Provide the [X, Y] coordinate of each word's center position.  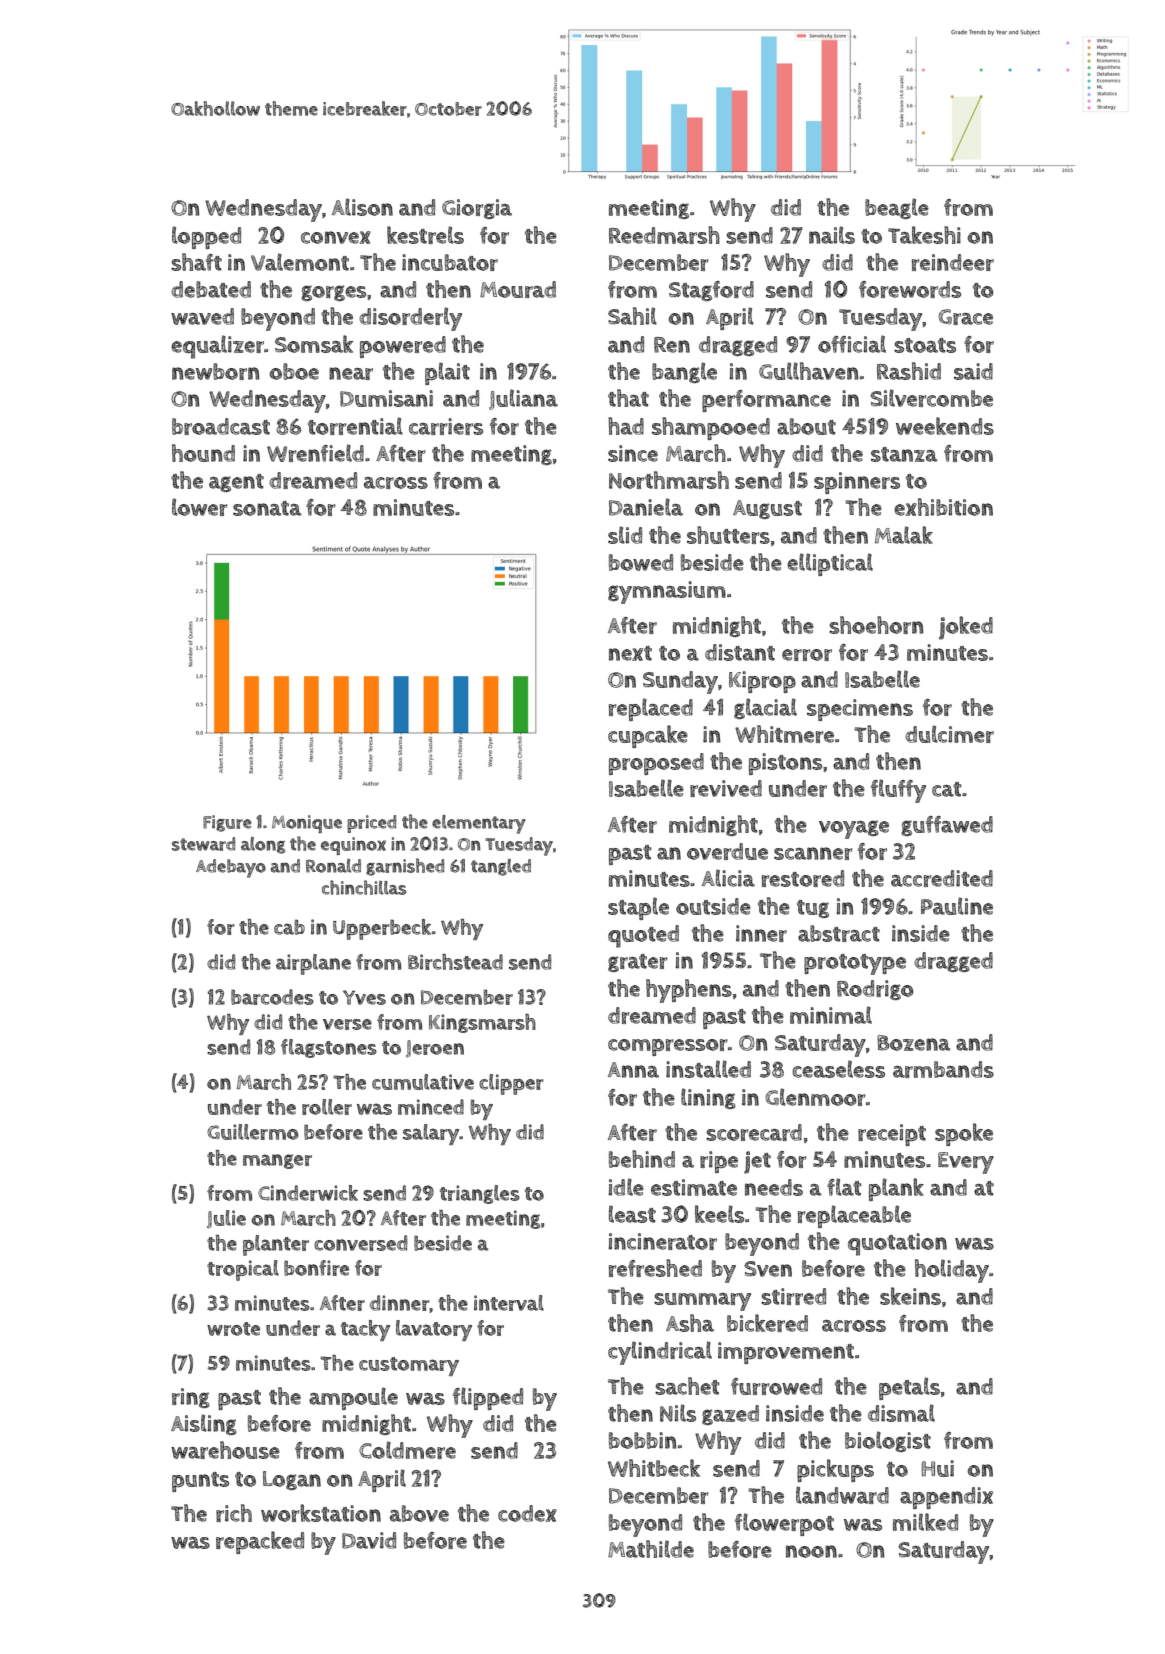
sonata [267, 508]
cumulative [423, 1082]
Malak [904, 535]
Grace [965, 317]
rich [234, 1513]
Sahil [632, 316]
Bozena [913, 1043]
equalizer [217, 347]
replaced [651, 709]
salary [431, 1134]
